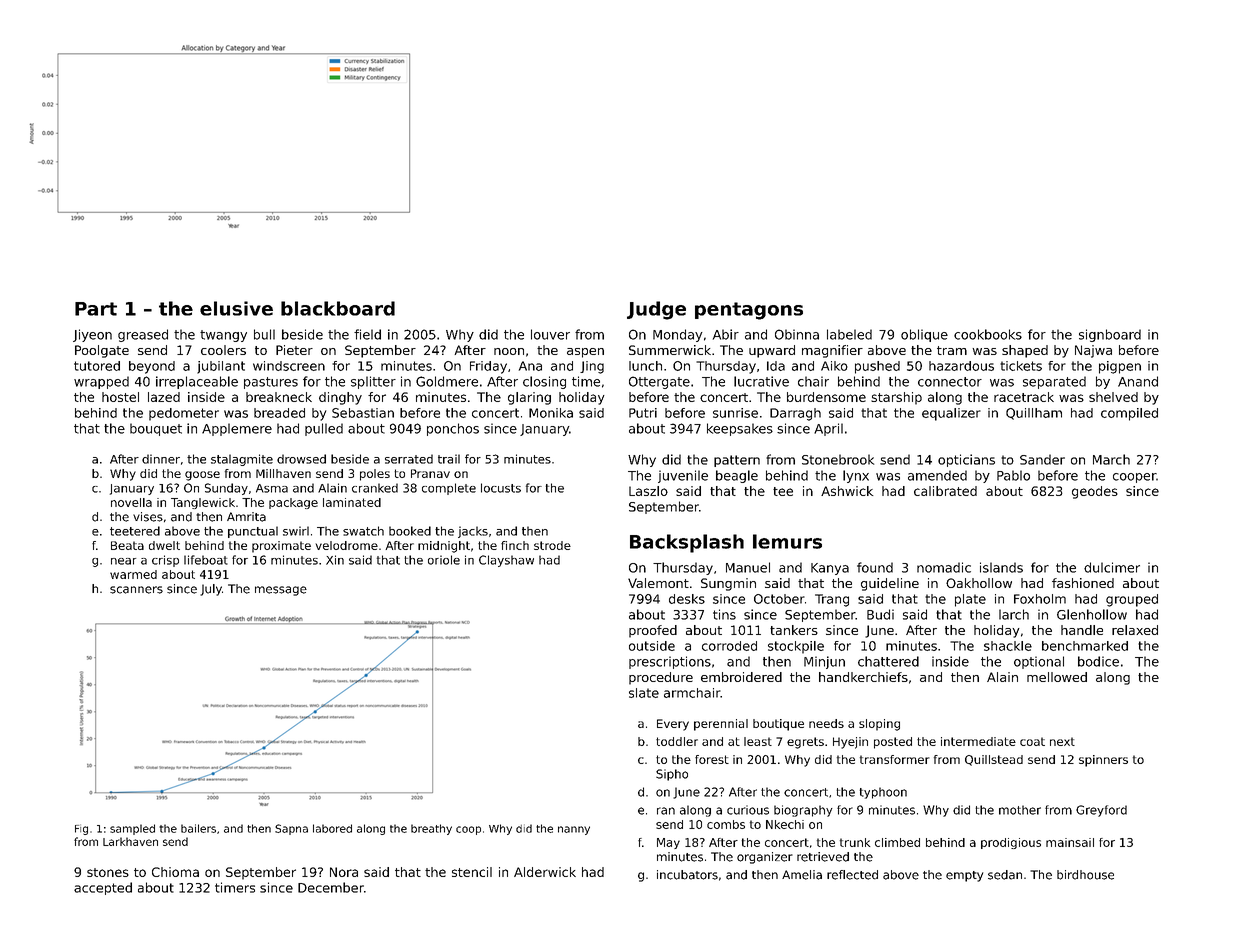 This screenshot has height=952, width=1233. Describe the element at coordinates (136, 590) in the screenshot. I see `scanners` at that location.
